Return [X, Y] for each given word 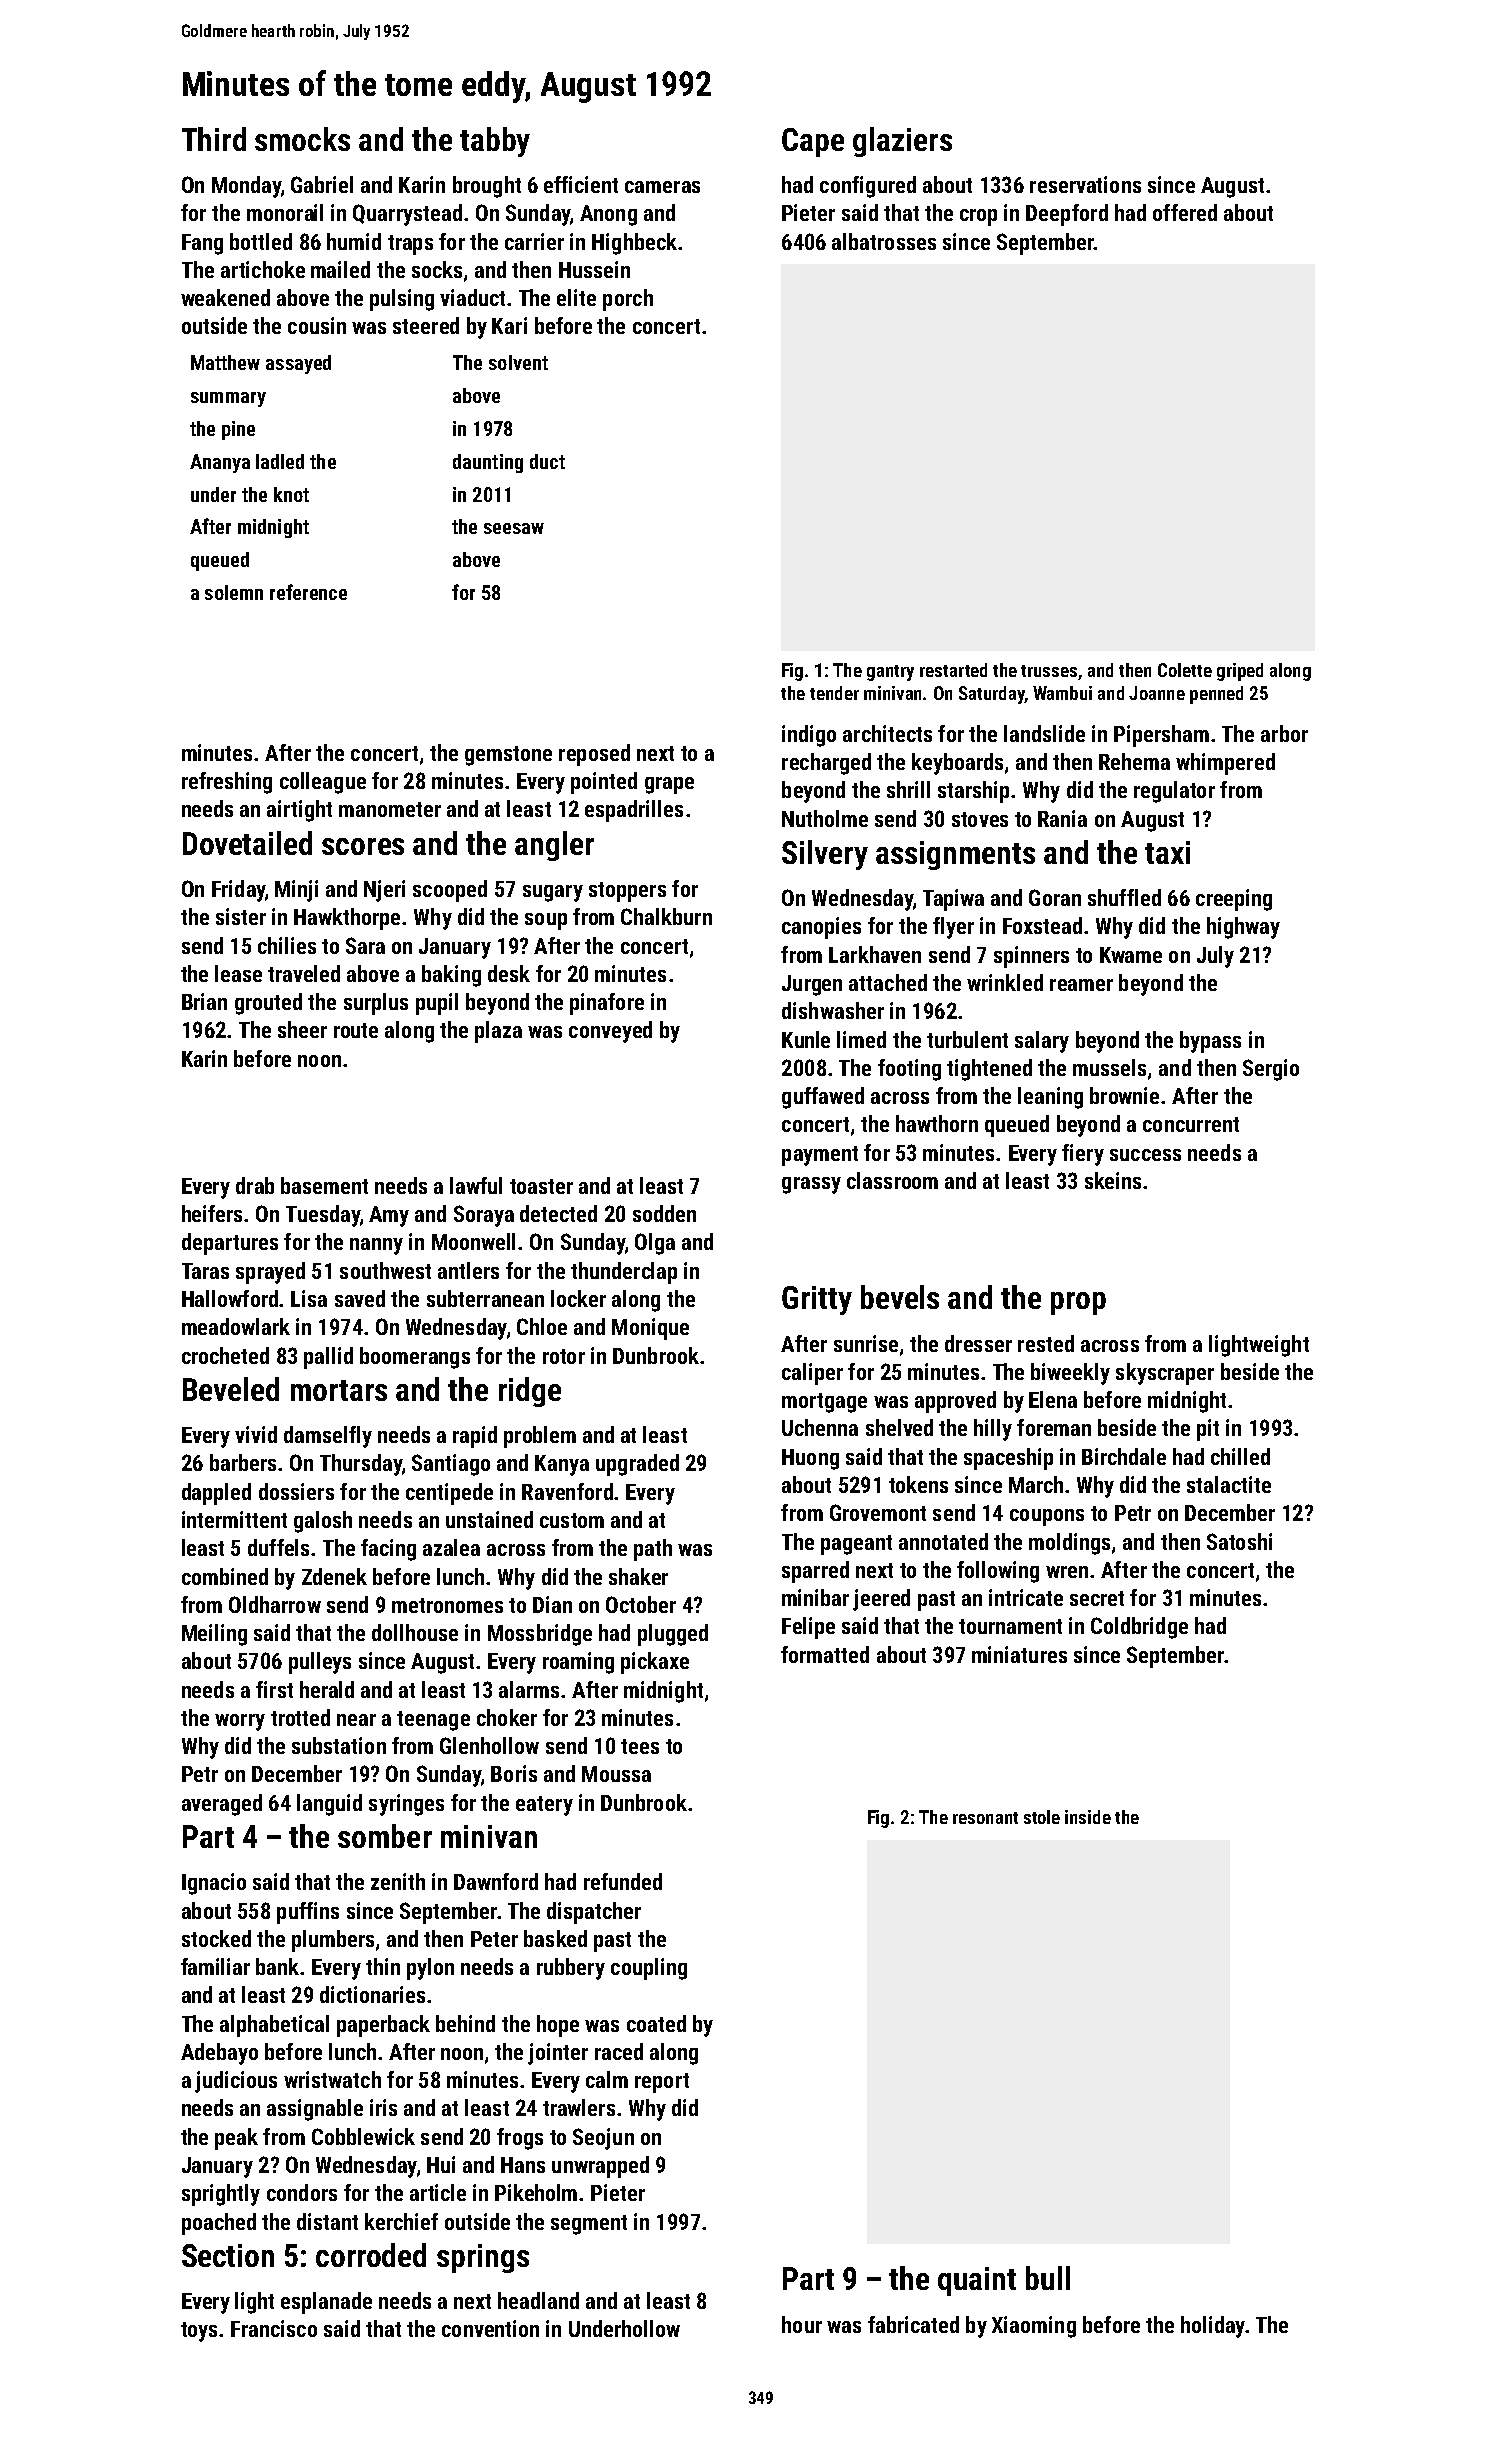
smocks [302, 139]
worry [240, 1722]
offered [1185, 212]
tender [834, 693]
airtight [299, 811]
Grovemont [878, 1512]
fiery [1083, 1155]
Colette [1185, 670]
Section [228, 2255]
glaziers [902, 142]
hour [802, 2324]
